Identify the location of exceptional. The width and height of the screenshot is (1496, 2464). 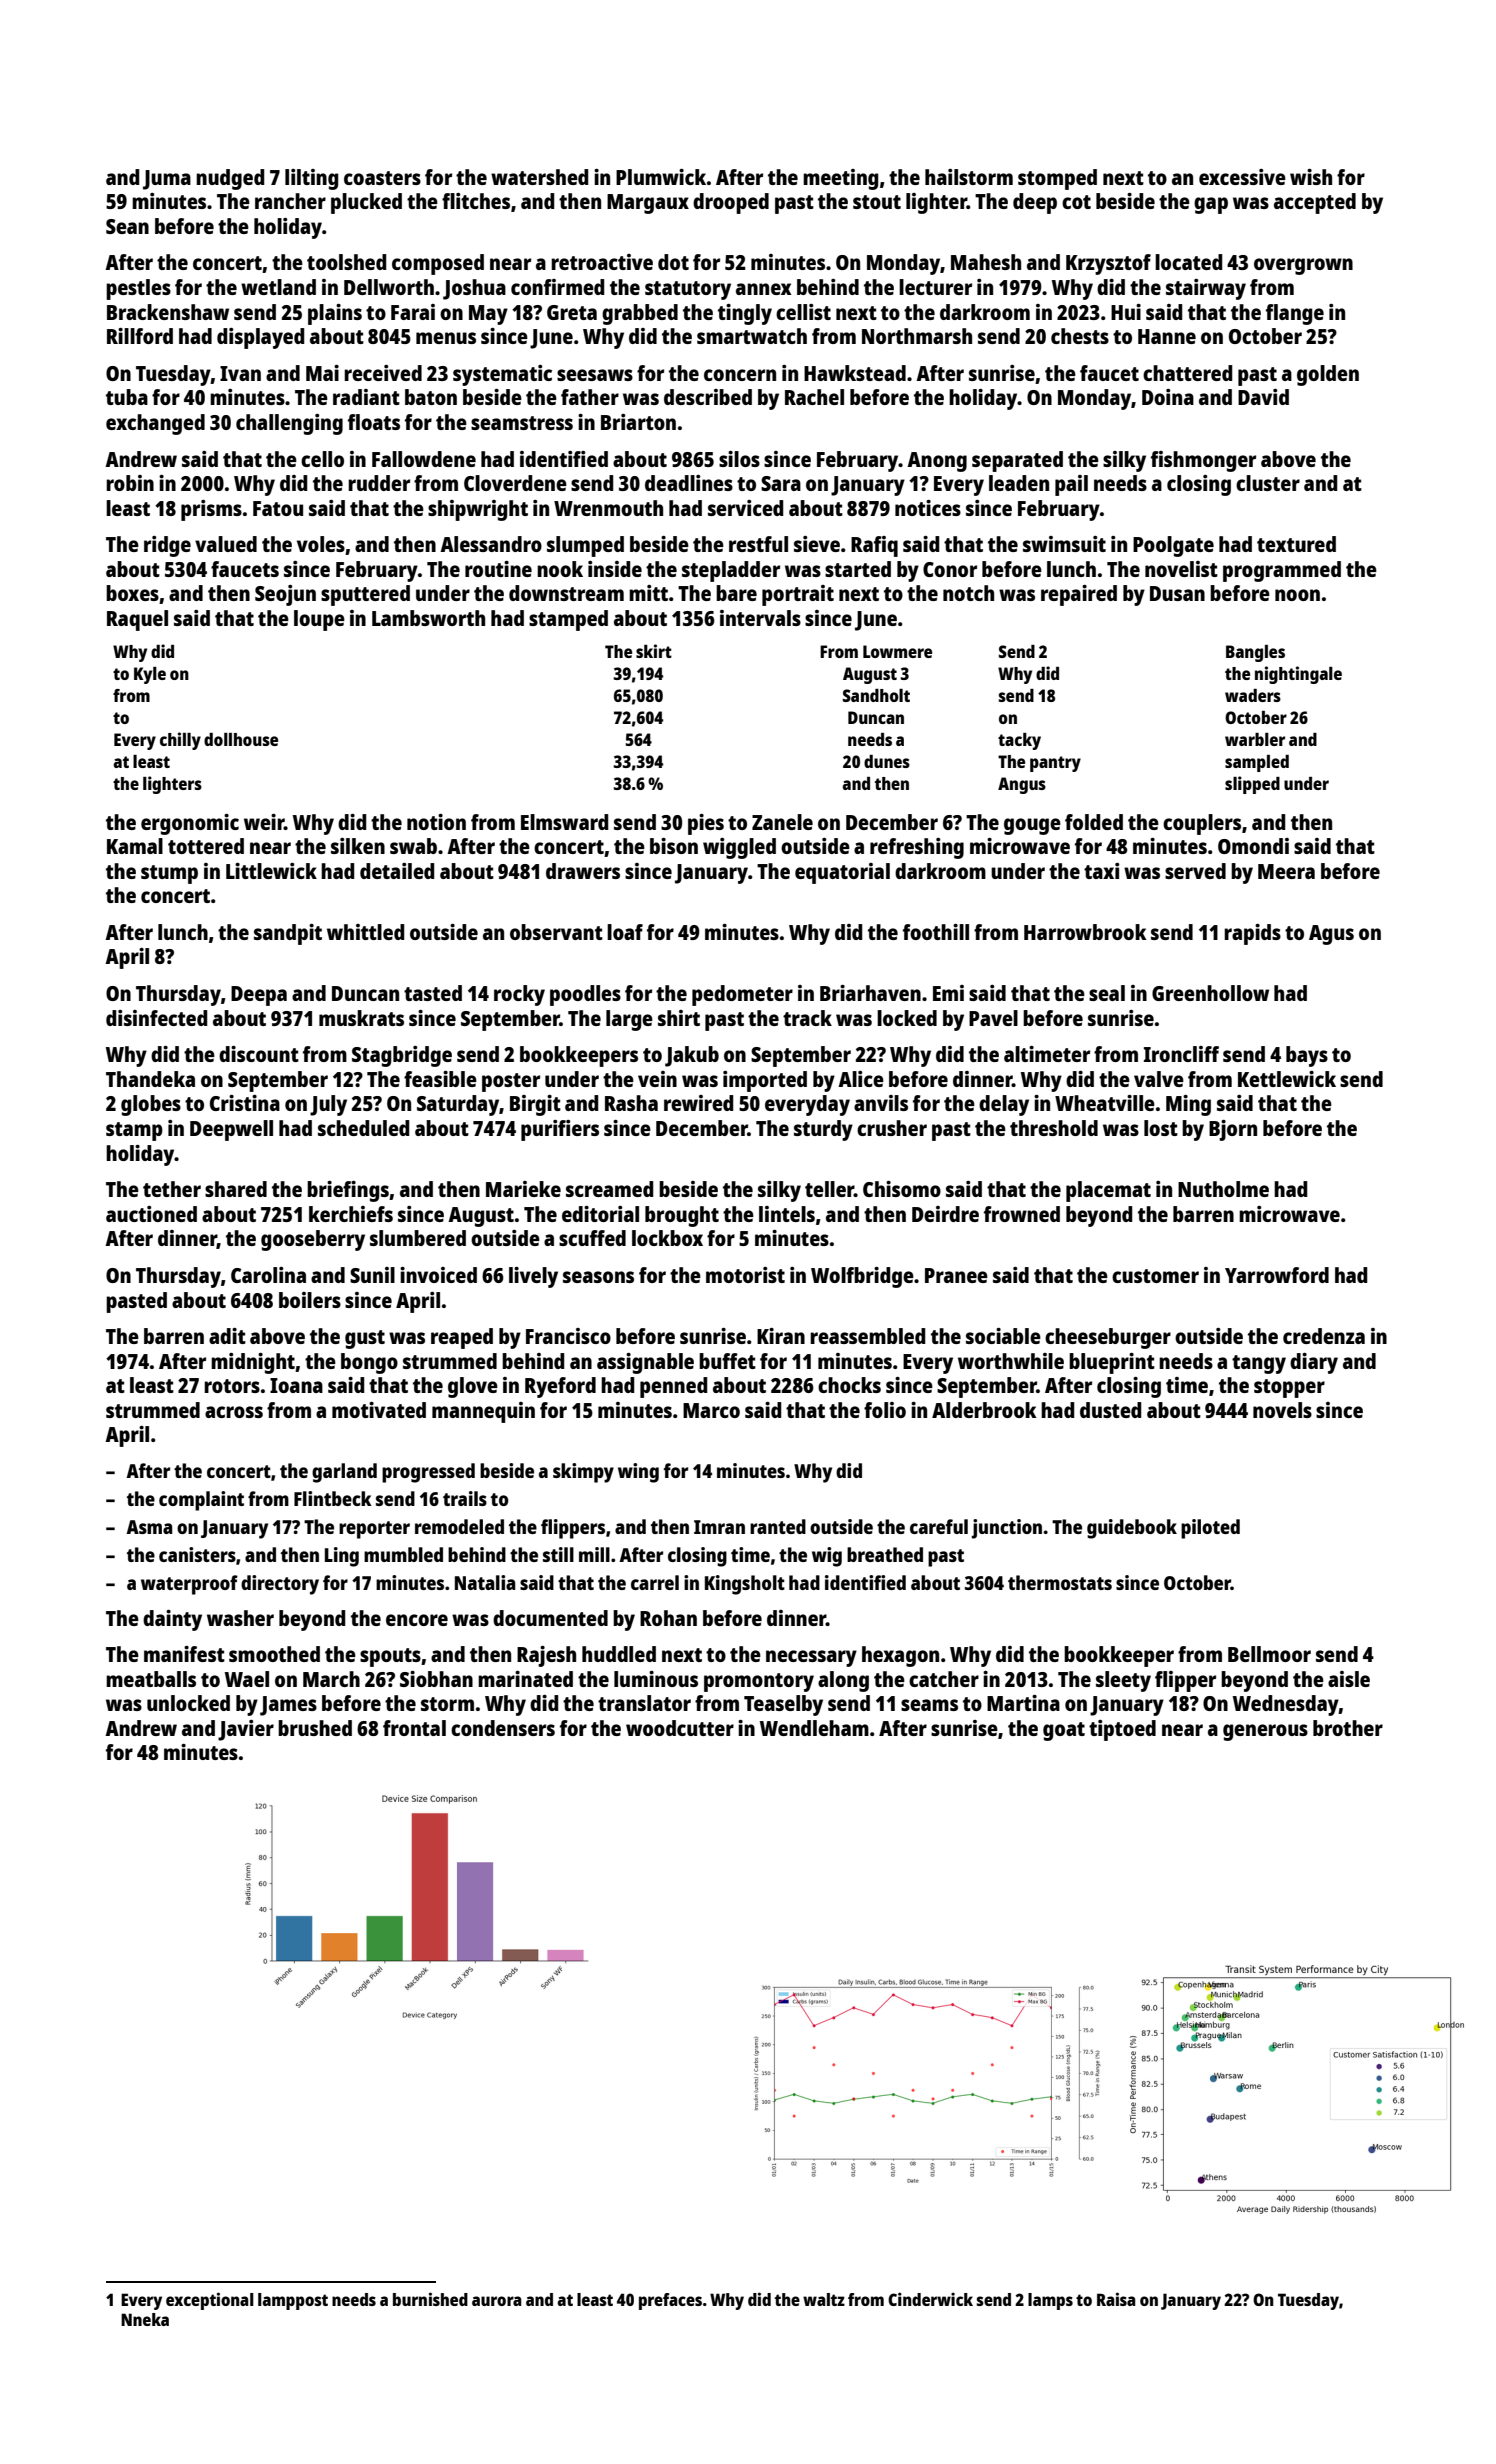
(210, 2301).
